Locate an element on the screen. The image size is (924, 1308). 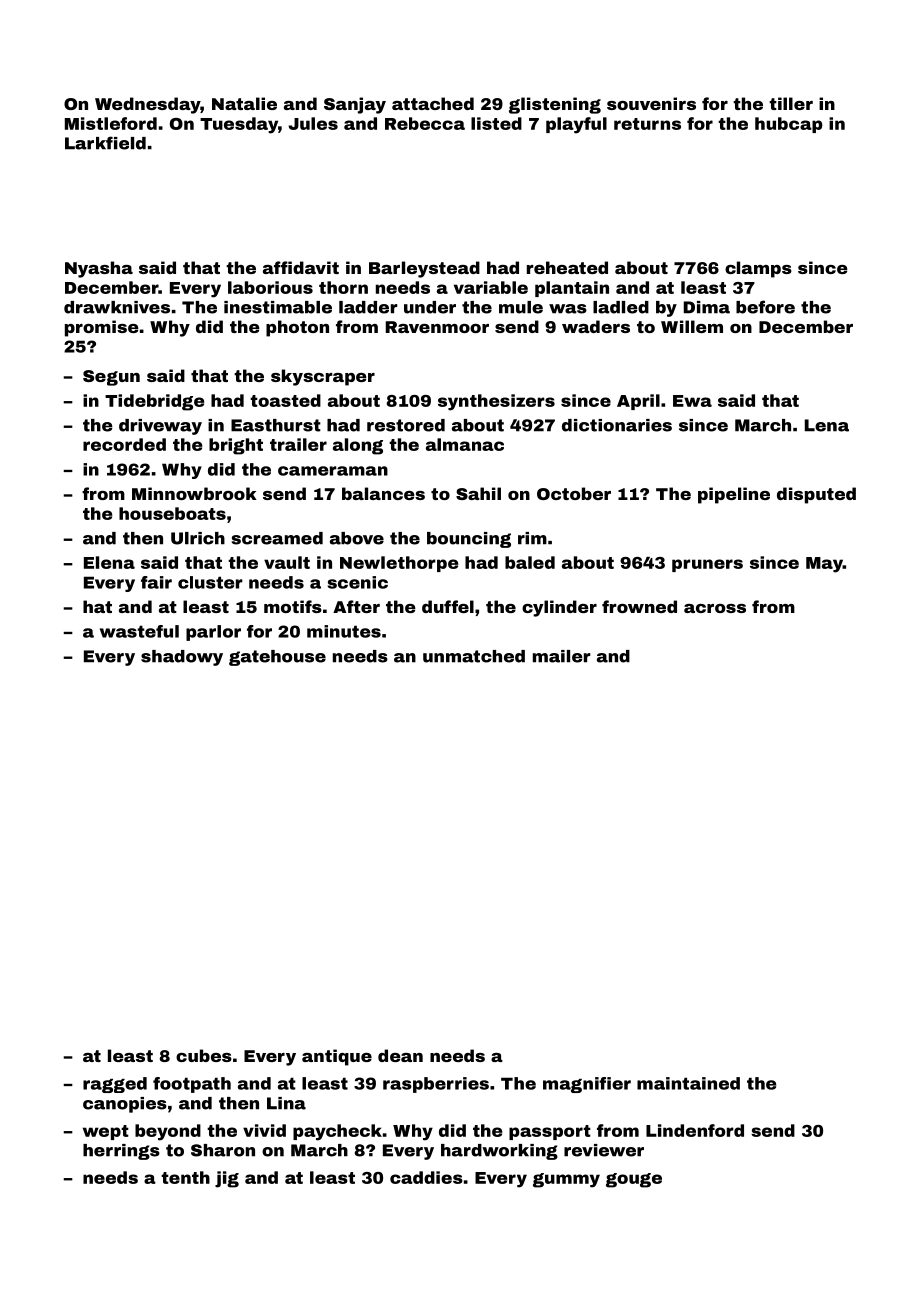
Willem is located at coordinates (692, 326).
